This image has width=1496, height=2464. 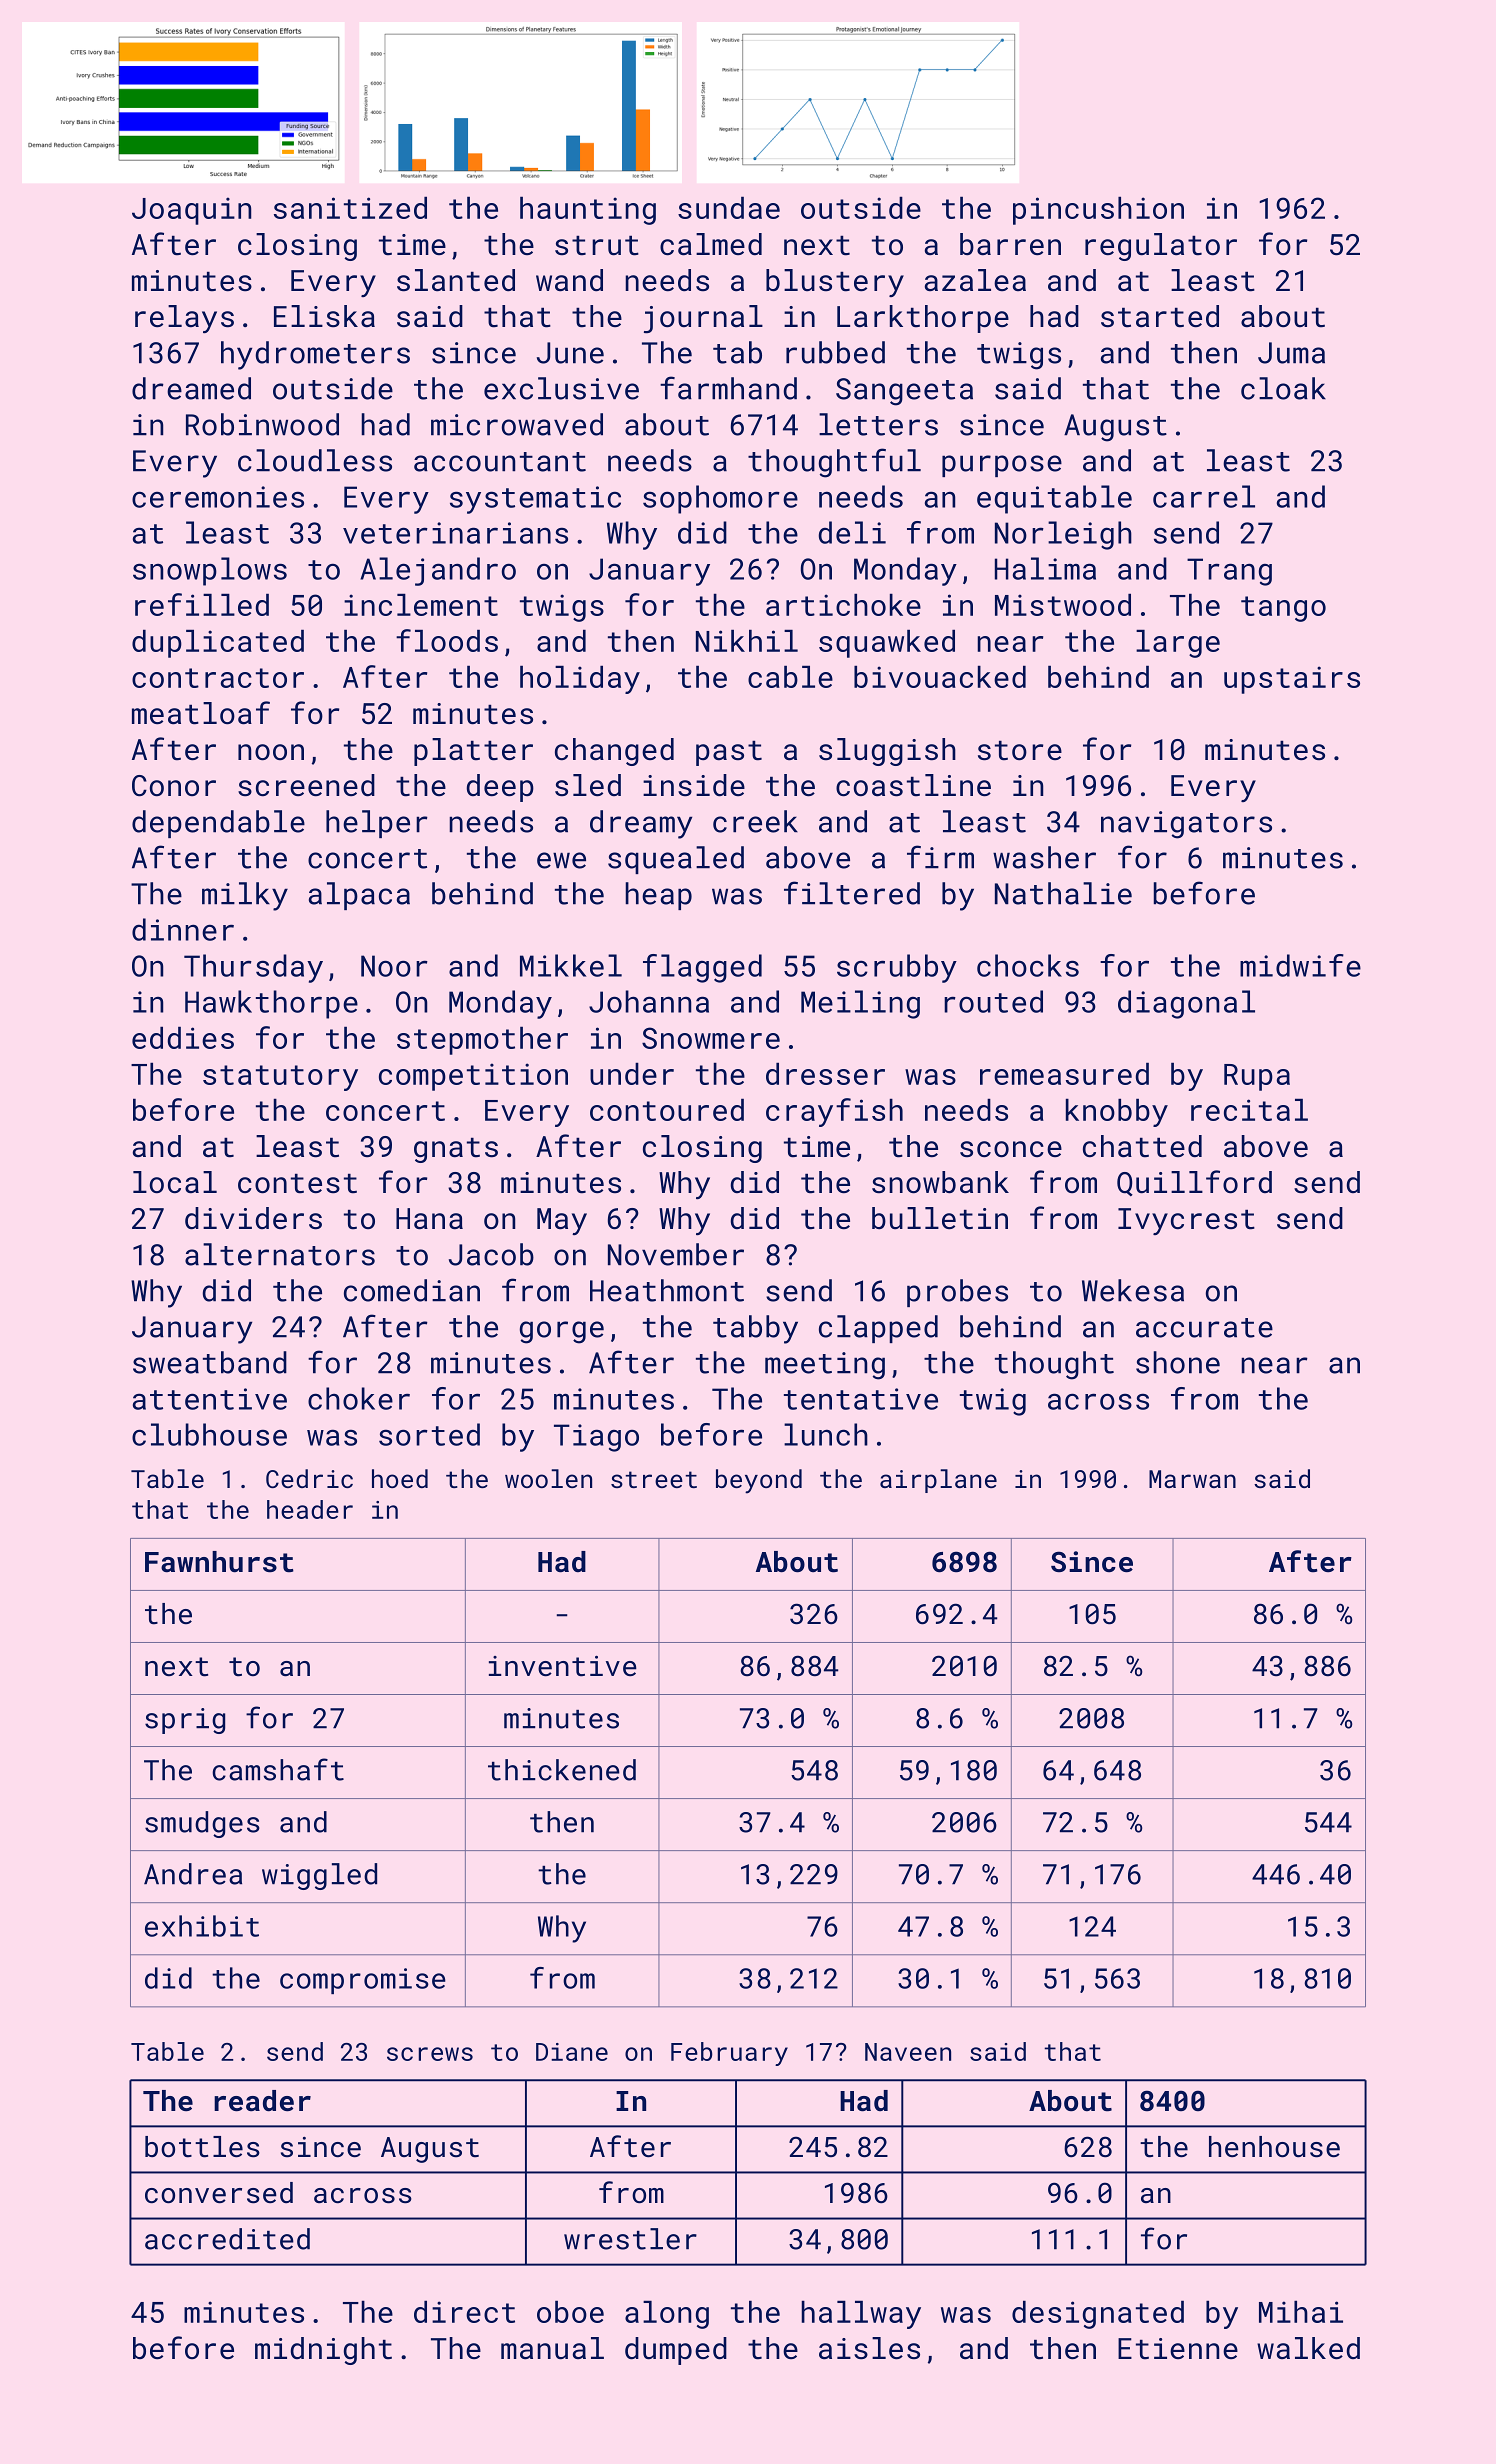 What do you see at coordinates (860, 1004) in the image?
I see `Meiling` at bounding box center [860, 1004].
